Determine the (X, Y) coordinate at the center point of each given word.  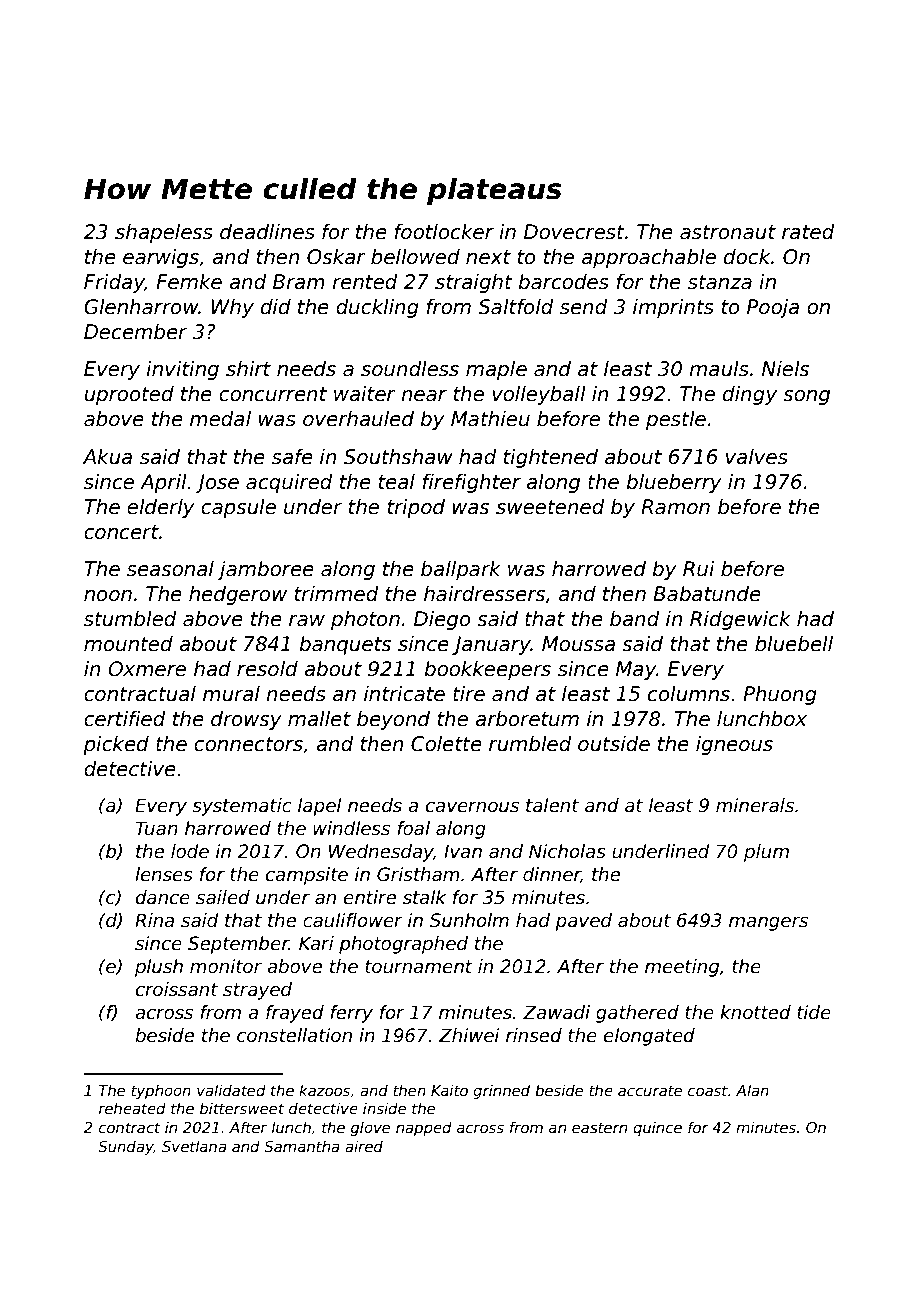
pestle (676, 420)
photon (365, 620)
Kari (316, 943)
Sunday (125, 1147)
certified (125, 719)
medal (220, 419)
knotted (755, 1012)
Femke (189, 282)
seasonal (170, 569)
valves (757, 457)
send (584, 307)
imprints (673, 308)
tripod (416, 508)
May (636, 670)
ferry (351, 1014)
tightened (550, 458)
